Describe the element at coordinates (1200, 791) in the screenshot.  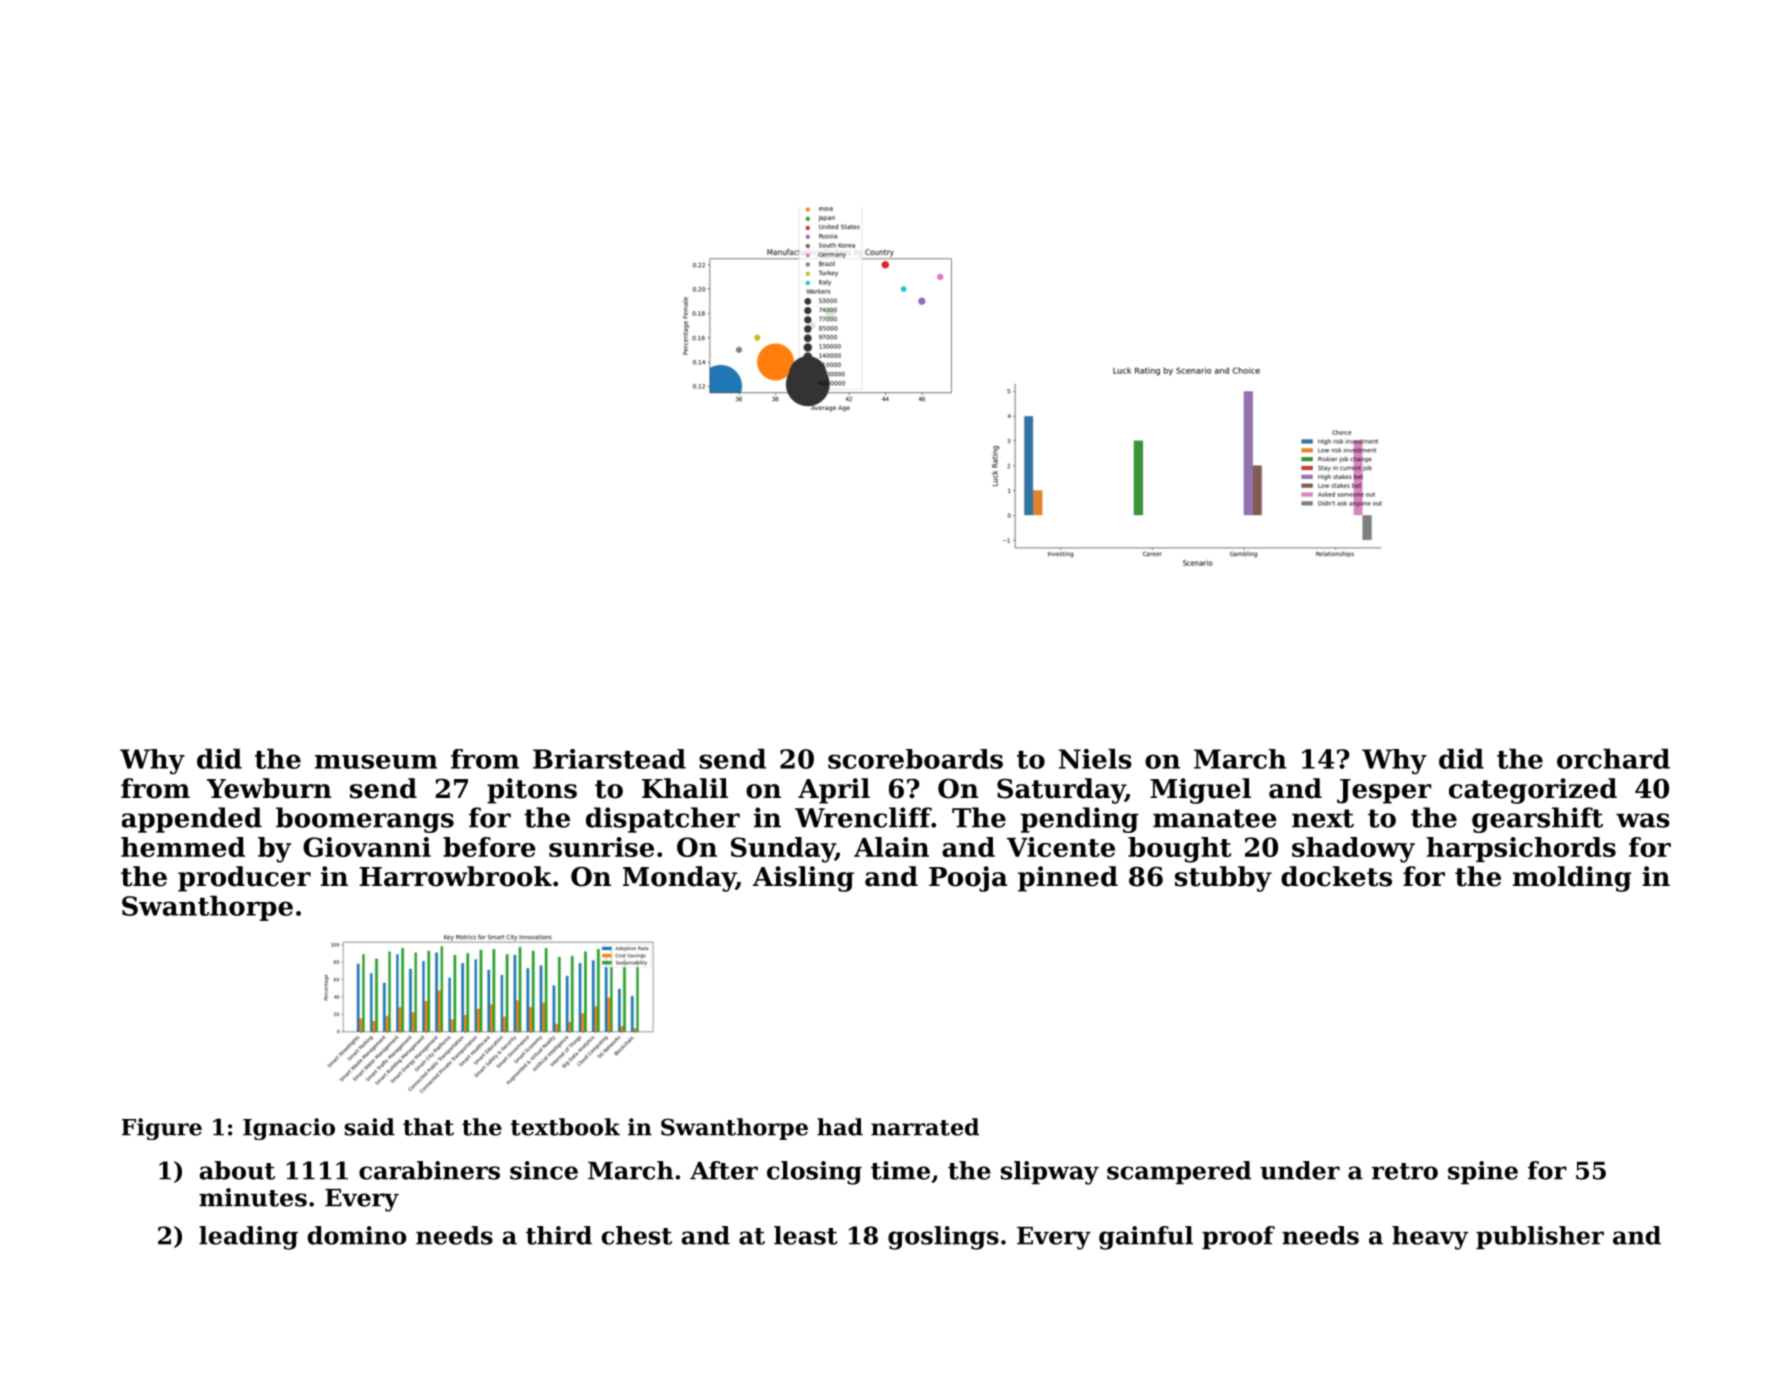
I see `Miguel` at that location.
